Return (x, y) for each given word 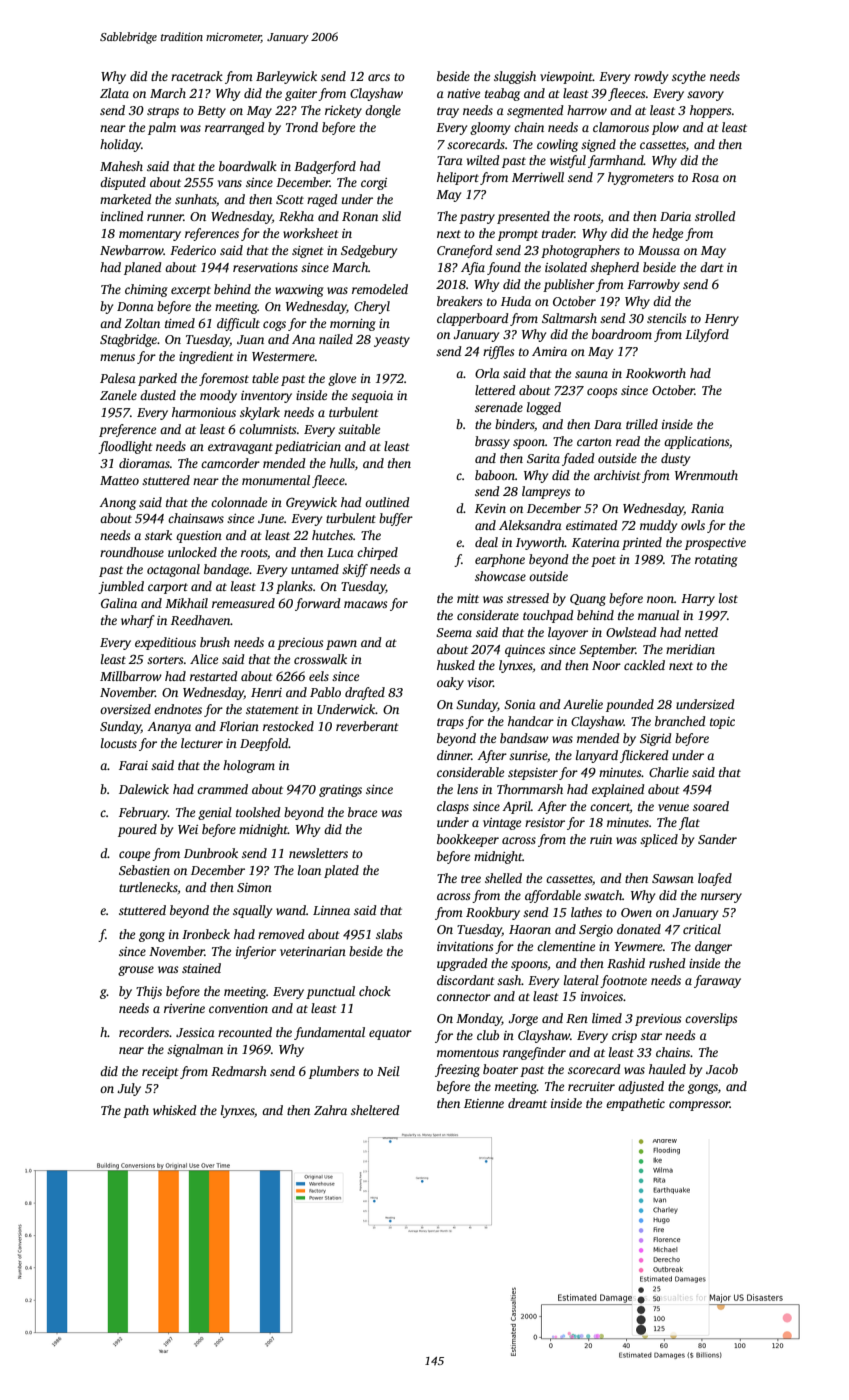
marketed (125, 199)
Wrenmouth (706, 475)
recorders (144, 1032)
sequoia (372, 397)
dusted (158, 395)
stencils (666, 318)
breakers (459, 301)
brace (362, 812)
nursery (721, 898)
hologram (249, 766)
